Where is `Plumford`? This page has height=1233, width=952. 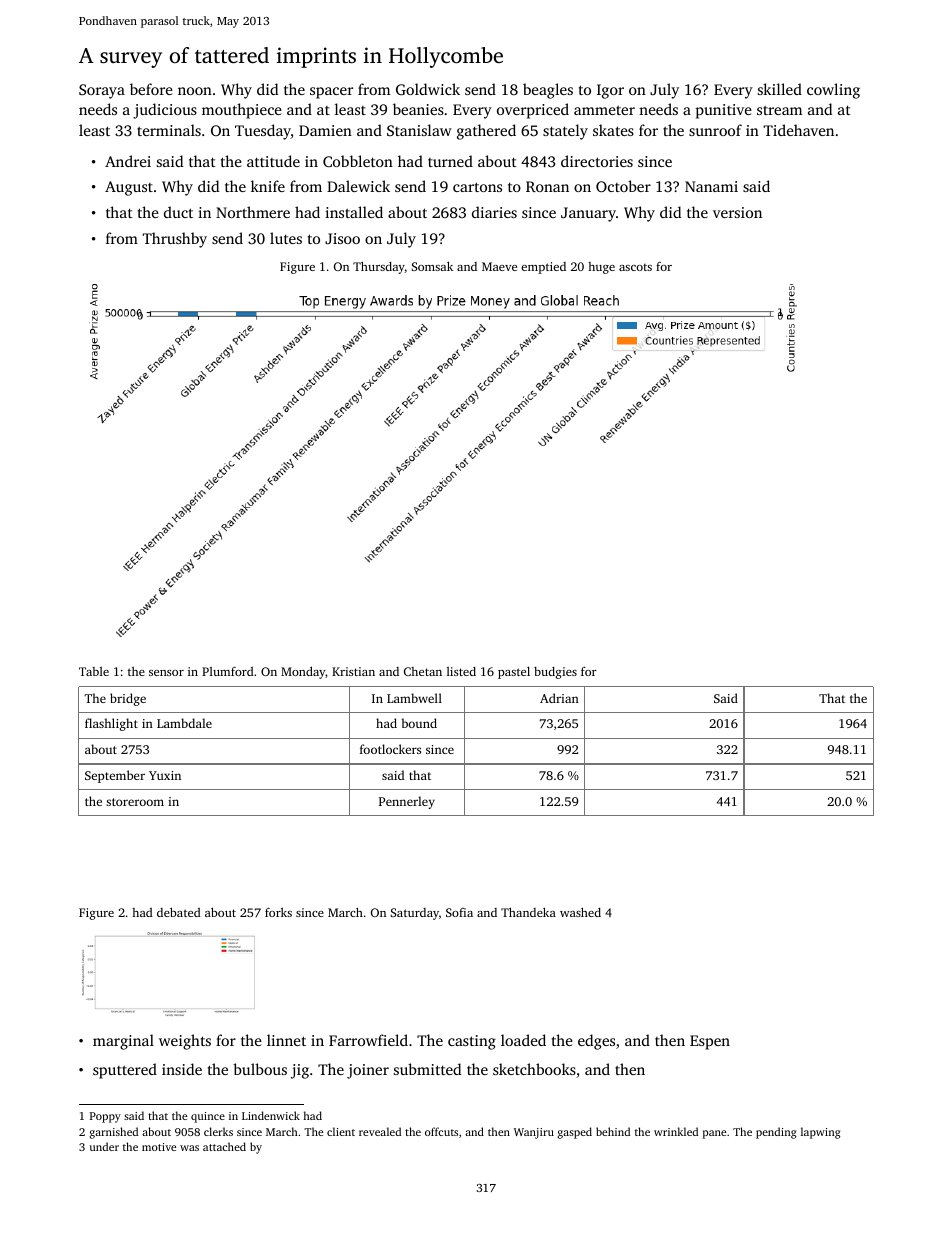 Plumford is located at coordinates (228, 671).
